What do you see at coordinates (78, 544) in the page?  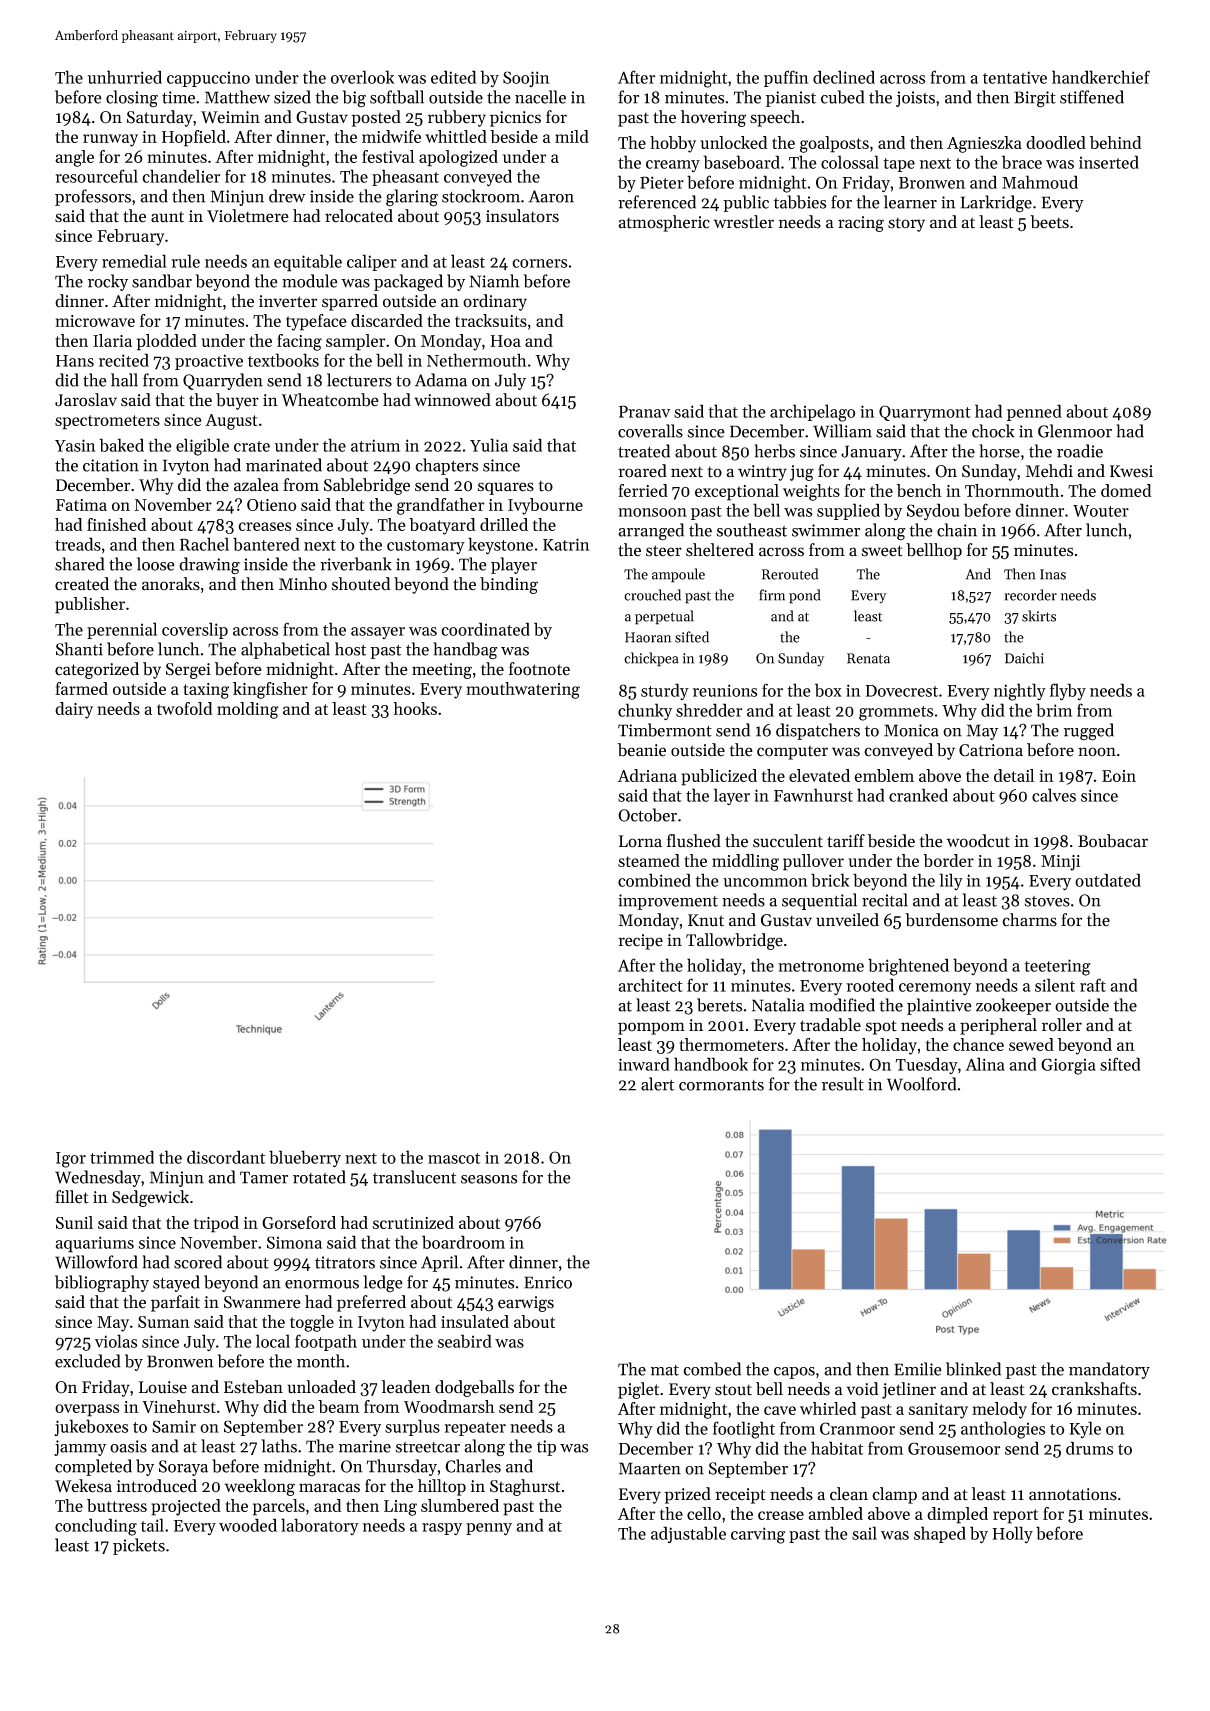 I see `treads` at bounding box center [78, 544].
